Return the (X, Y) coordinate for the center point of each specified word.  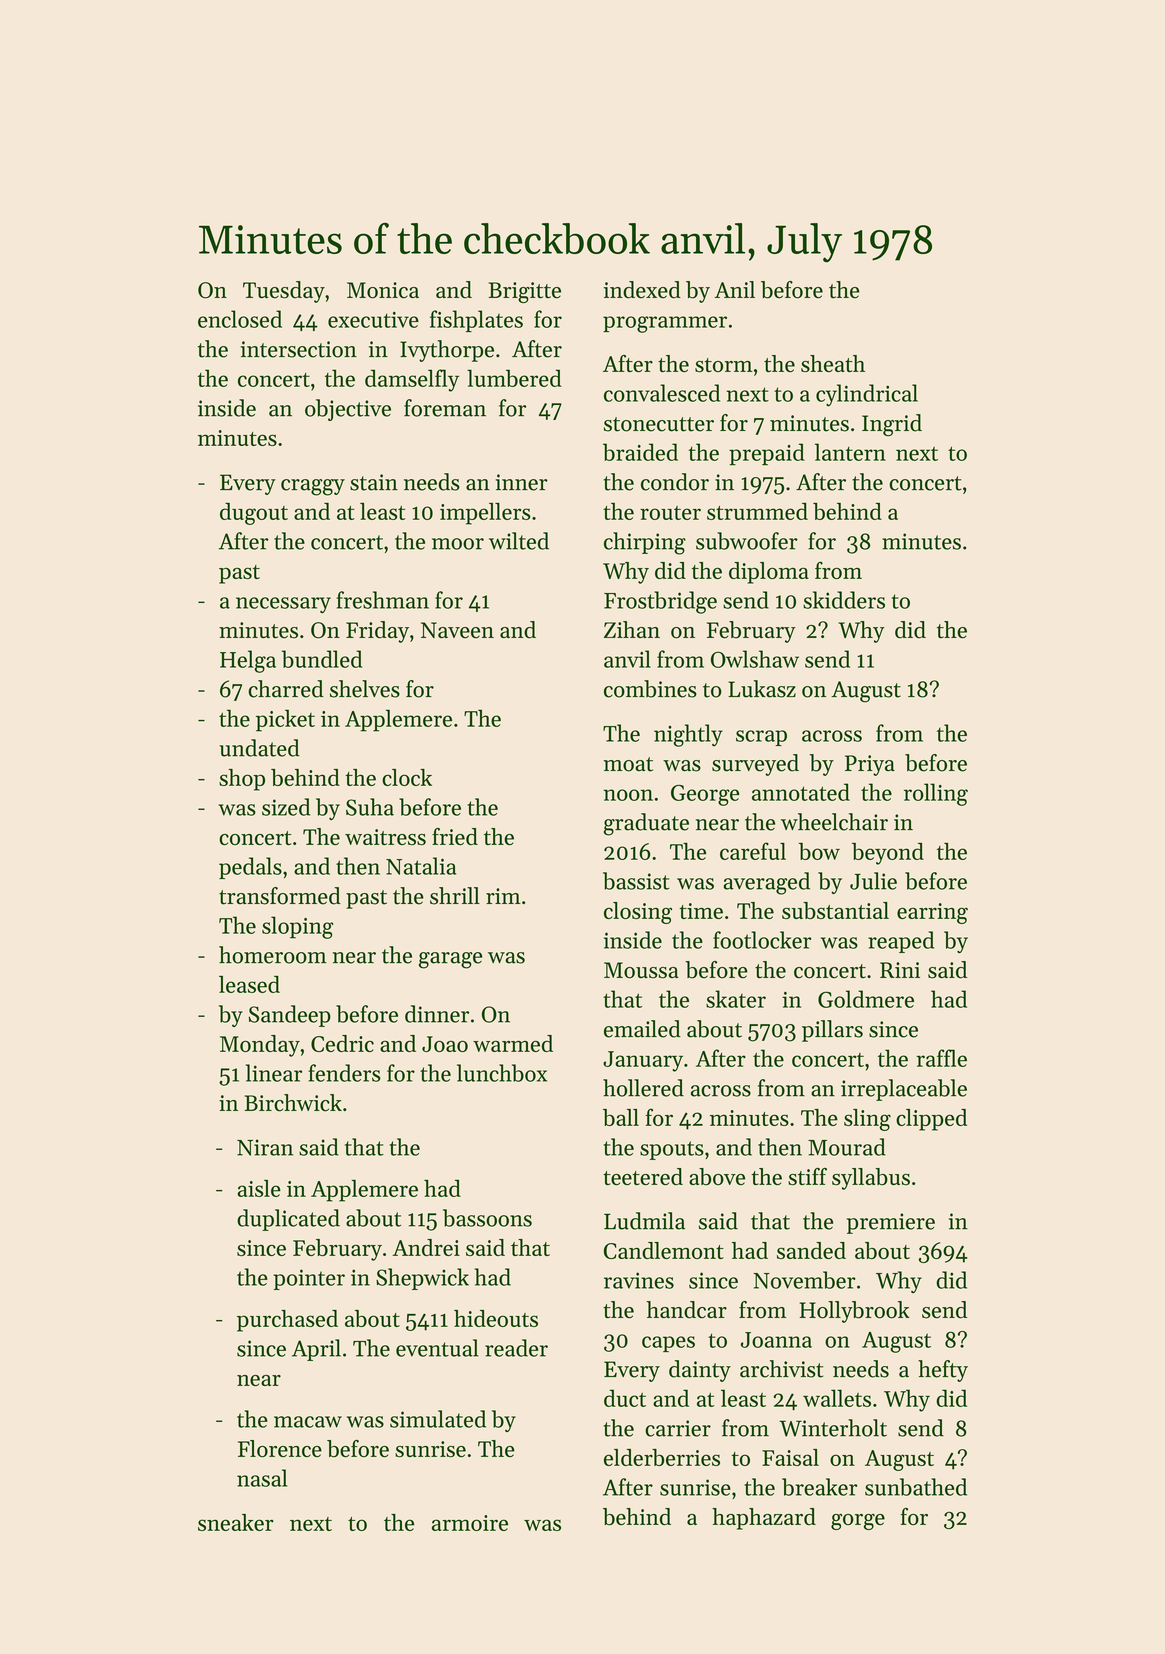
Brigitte (525, 292)
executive (373, 320)
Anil (735, 289)
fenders (344, 1073)
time (701, 911)
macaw (308, 1422)
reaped (901, 942)
